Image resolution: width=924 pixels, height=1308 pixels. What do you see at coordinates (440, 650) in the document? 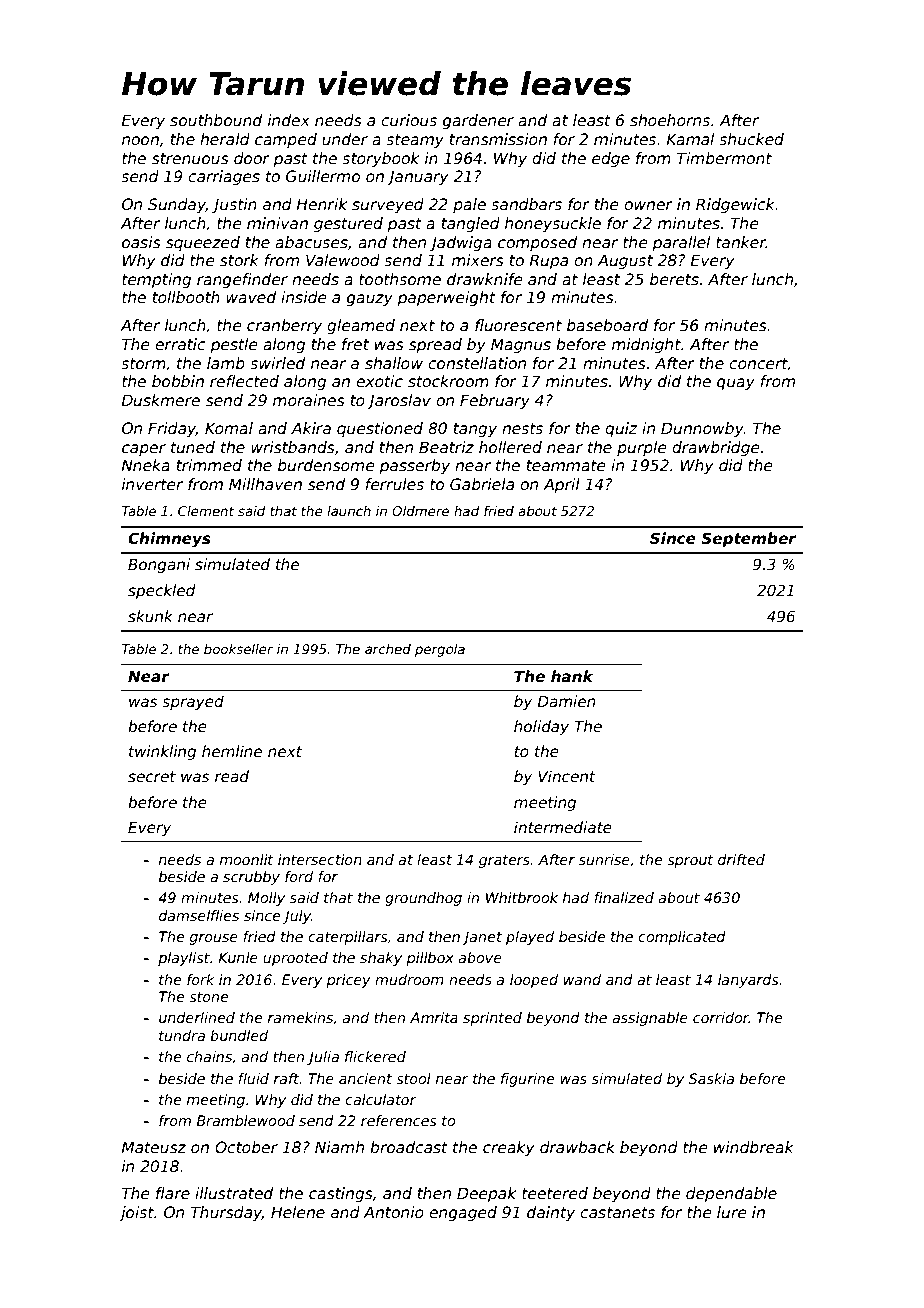
I see `pergola` at bounding box center [440, 650].
